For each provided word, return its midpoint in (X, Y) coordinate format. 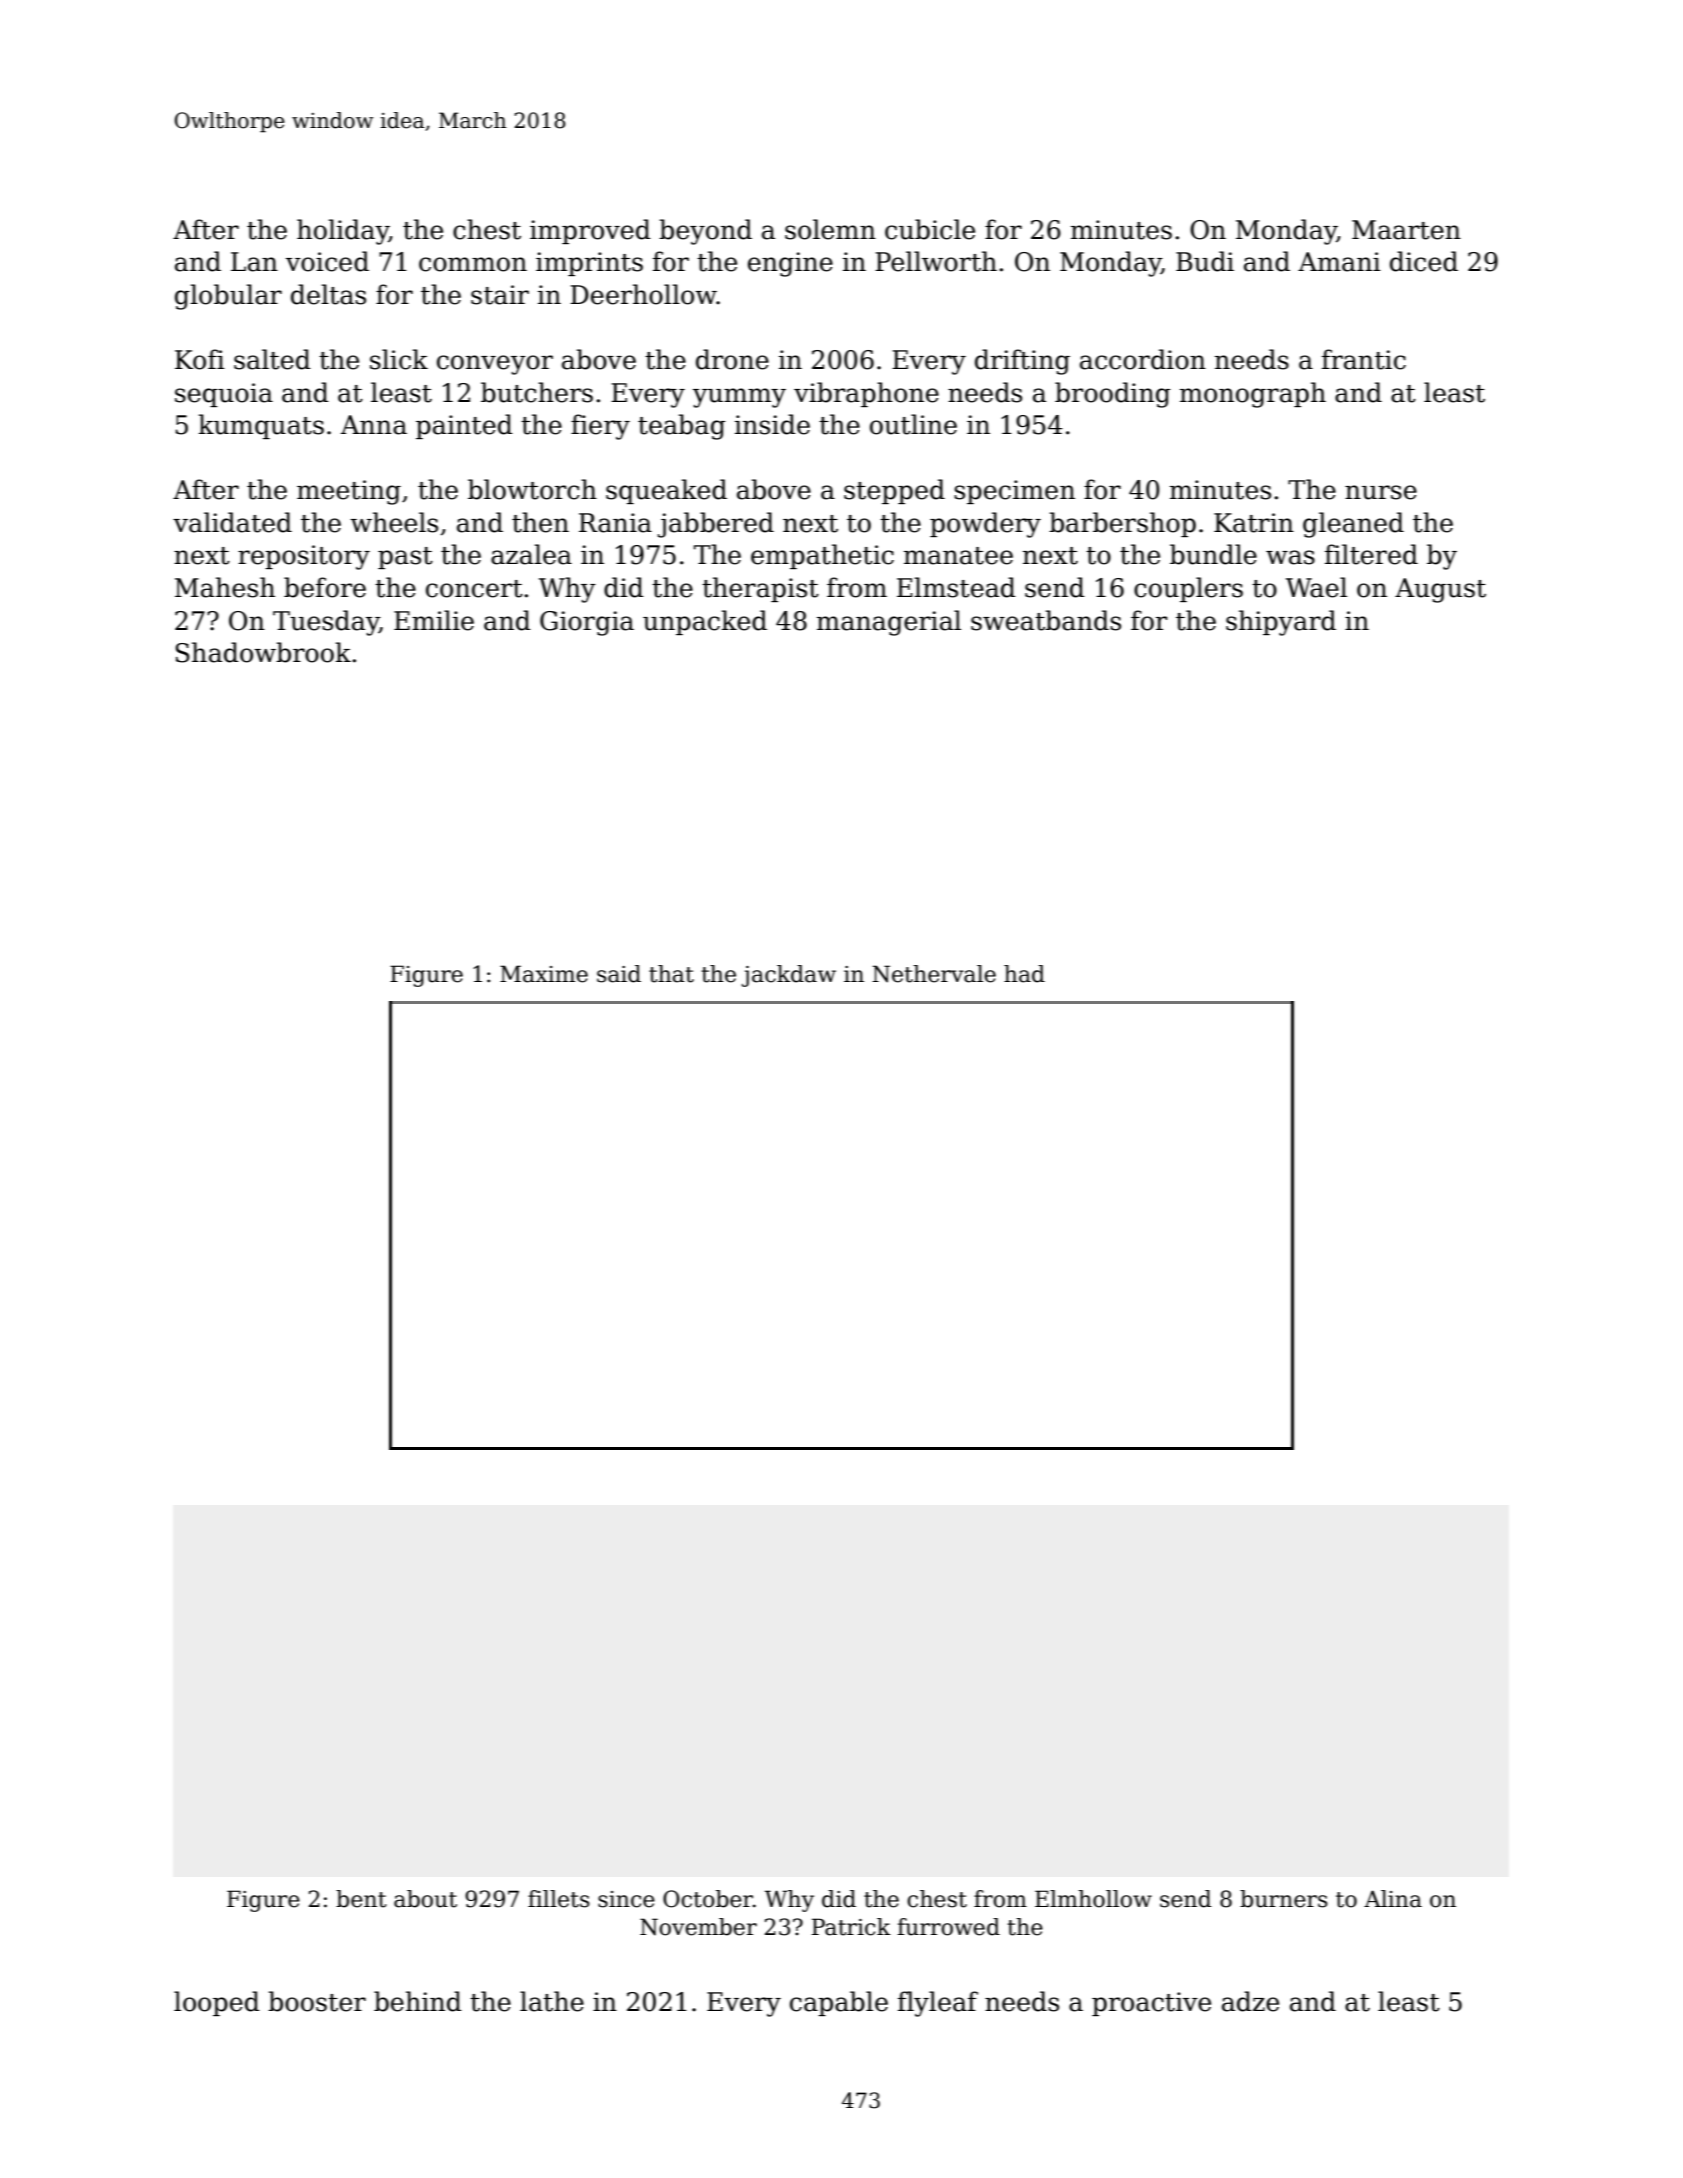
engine (790, 264)
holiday (343, 232)
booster (317, 2001)
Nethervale (934, 974)
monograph (1253, 395)
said (619, 974)
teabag (682, 427)
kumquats (261, 426)
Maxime (544, 974)
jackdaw (789, 976)
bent (361, 1899)
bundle (1213, 554)
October (708, 1899)
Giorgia (587, 623)
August (1440, 590)
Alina (1393, 1899)
